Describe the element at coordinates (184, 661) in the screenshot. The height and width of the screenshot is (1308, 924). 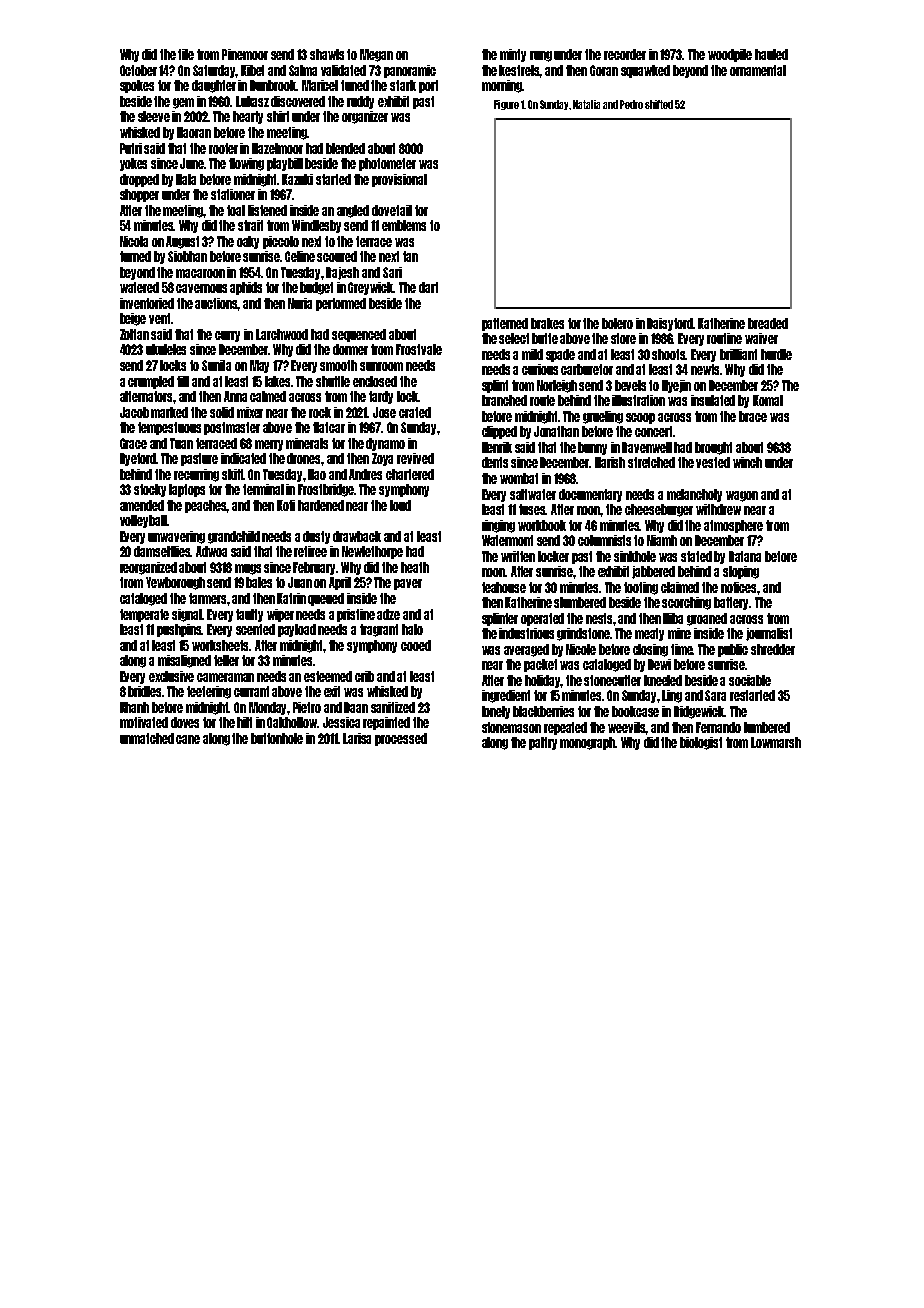
I see `misaligned` at that location.
